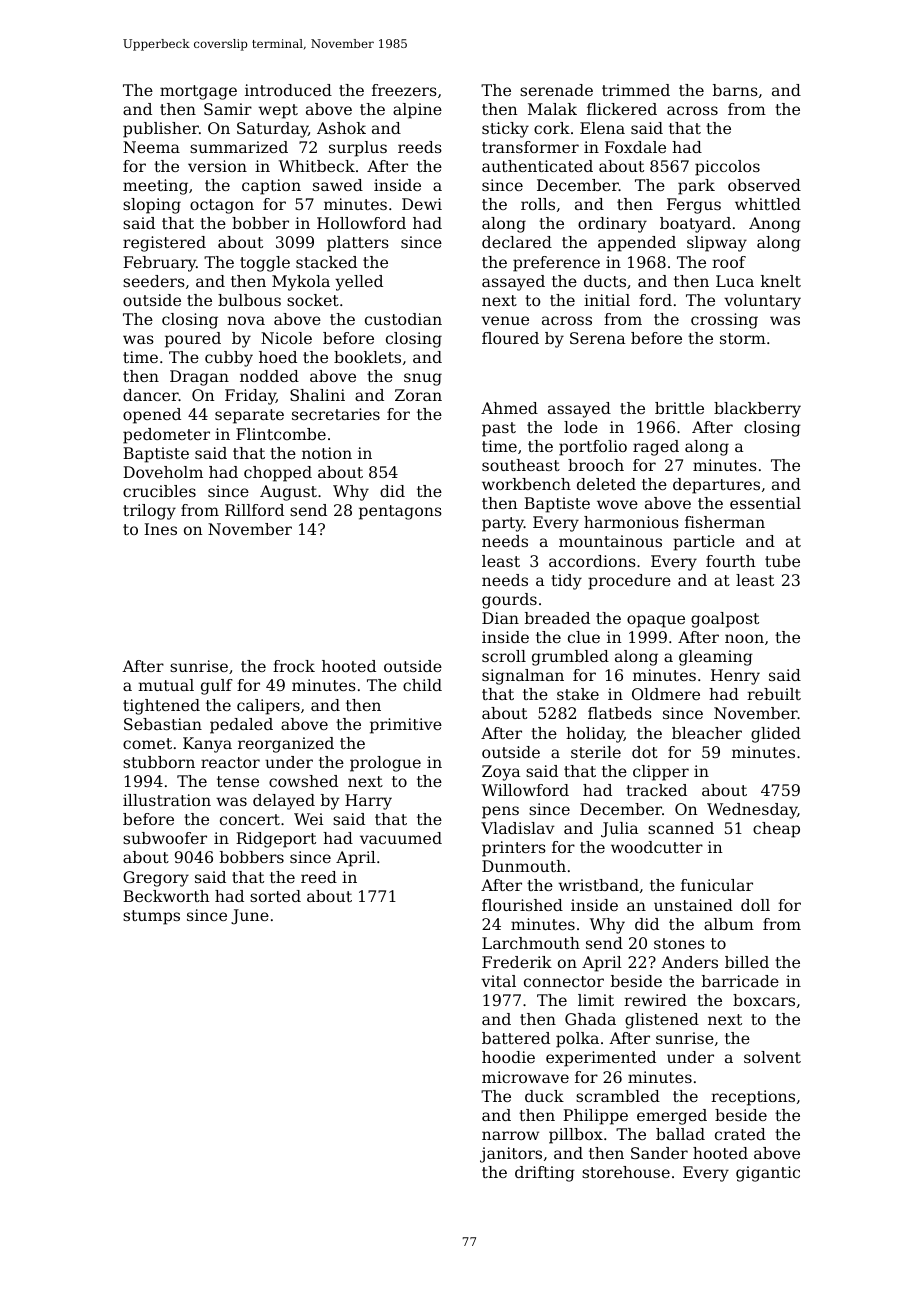 The image size is (924, 1308). What do you see at coordinates (250, 917) in the document?
I see `June` at bounding box center [250, 917].
